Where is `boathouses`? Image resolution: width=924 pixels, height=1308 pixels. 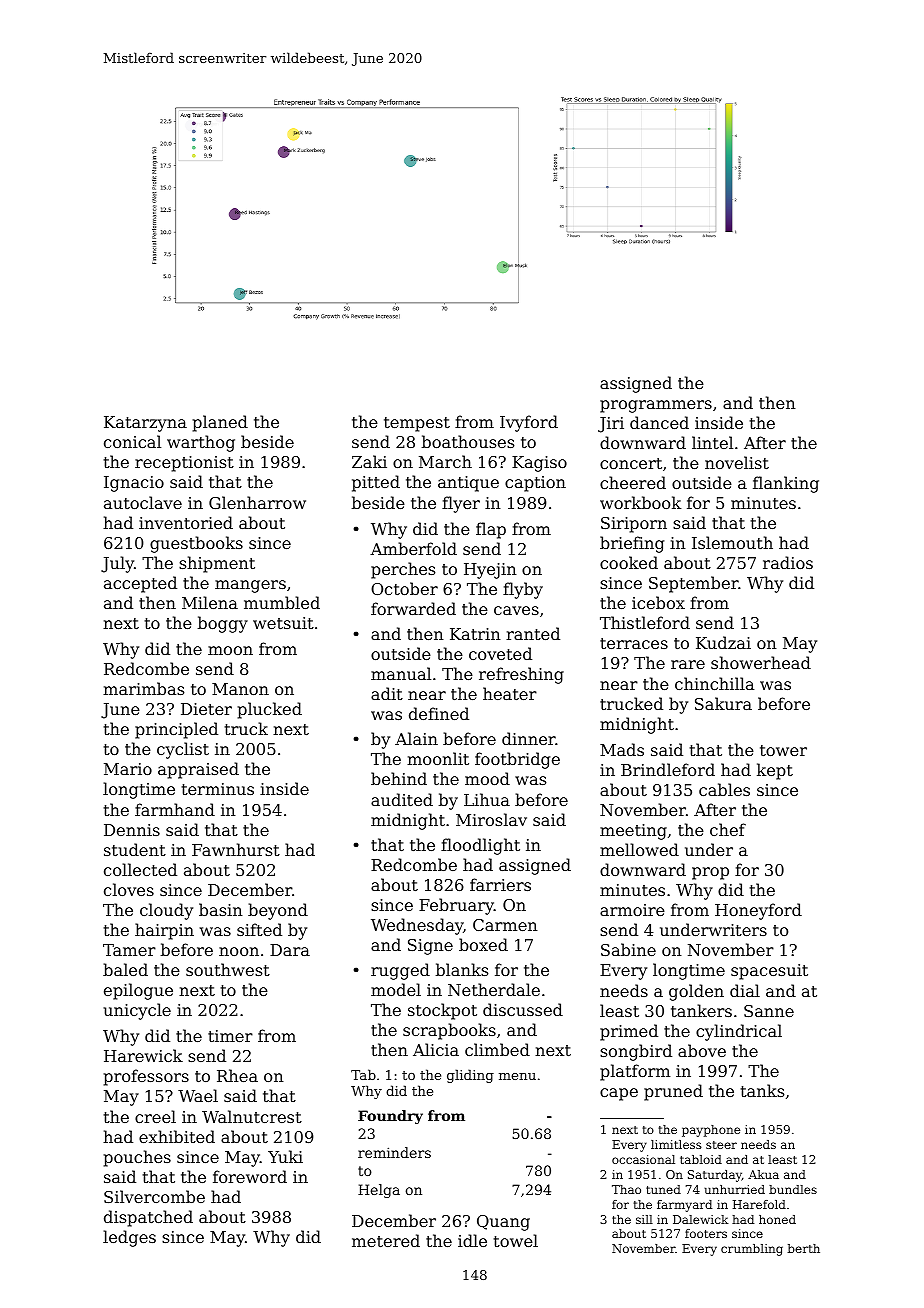 boathouses is located at coordinates (468, 441).
